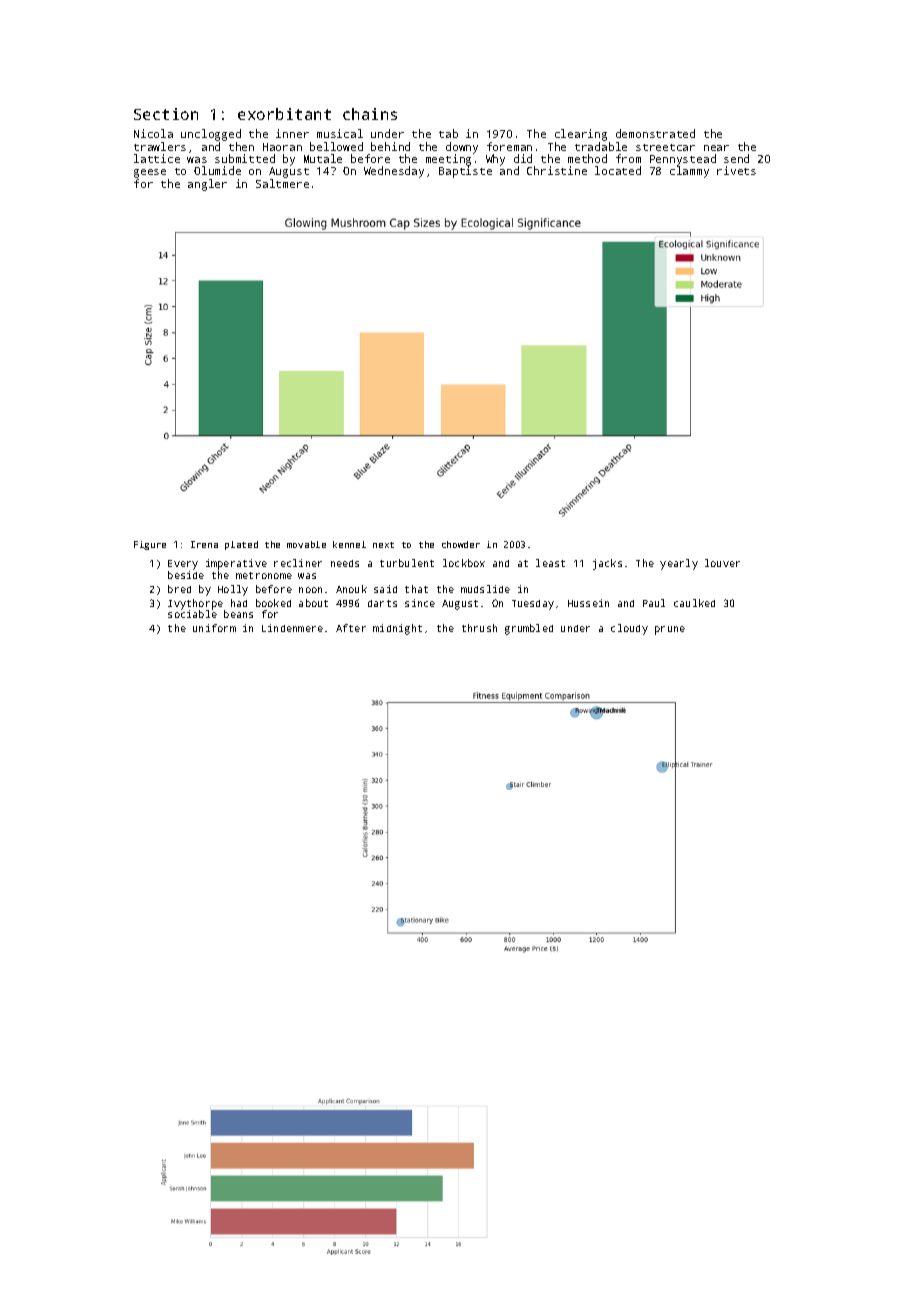 This document has height=1316, width=908. Describe the element at coordinates (349, 544) in the document. I see `kennel` at that location.
